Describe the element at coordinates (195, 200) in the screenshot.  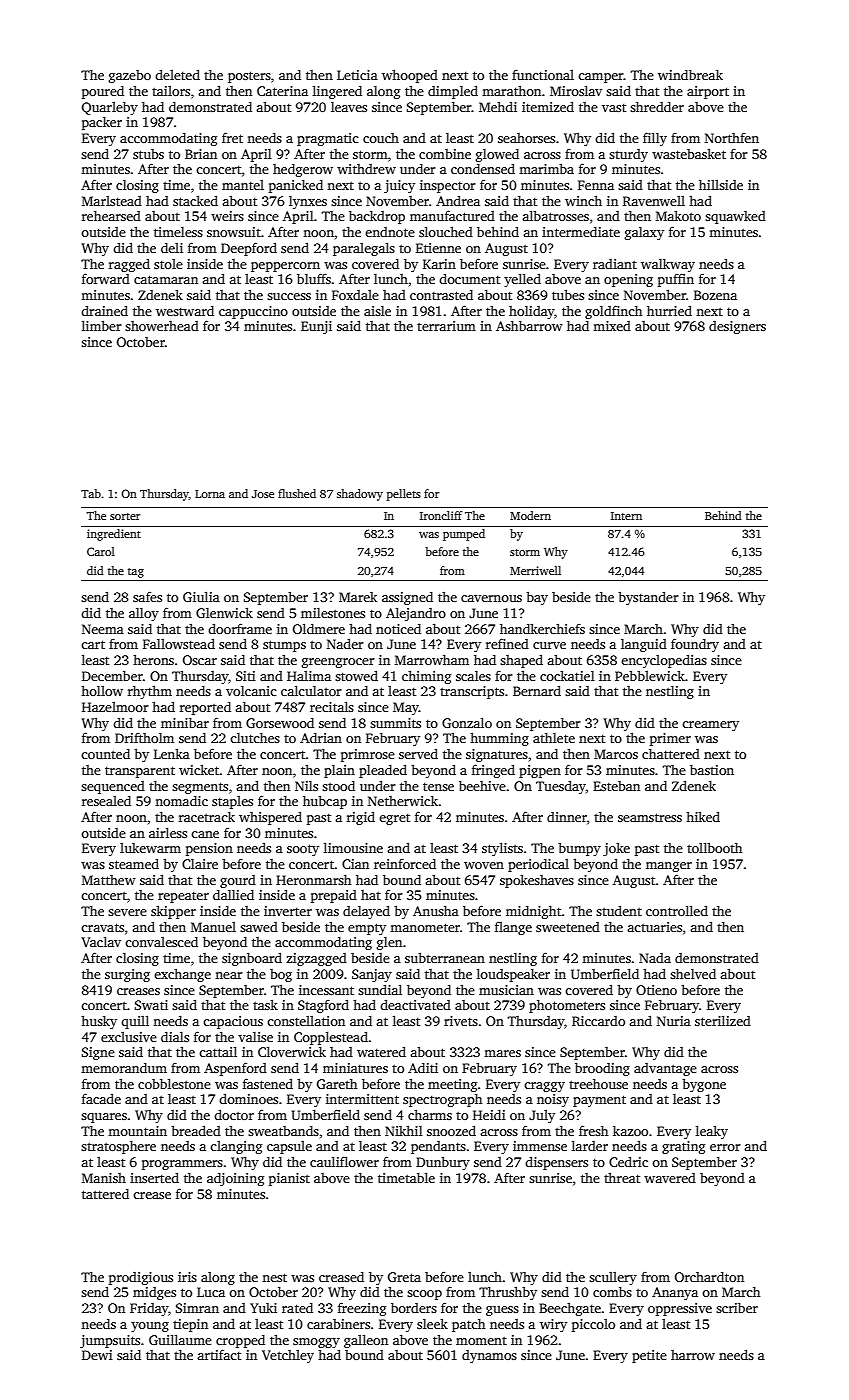
I see `stacked` at that location.
